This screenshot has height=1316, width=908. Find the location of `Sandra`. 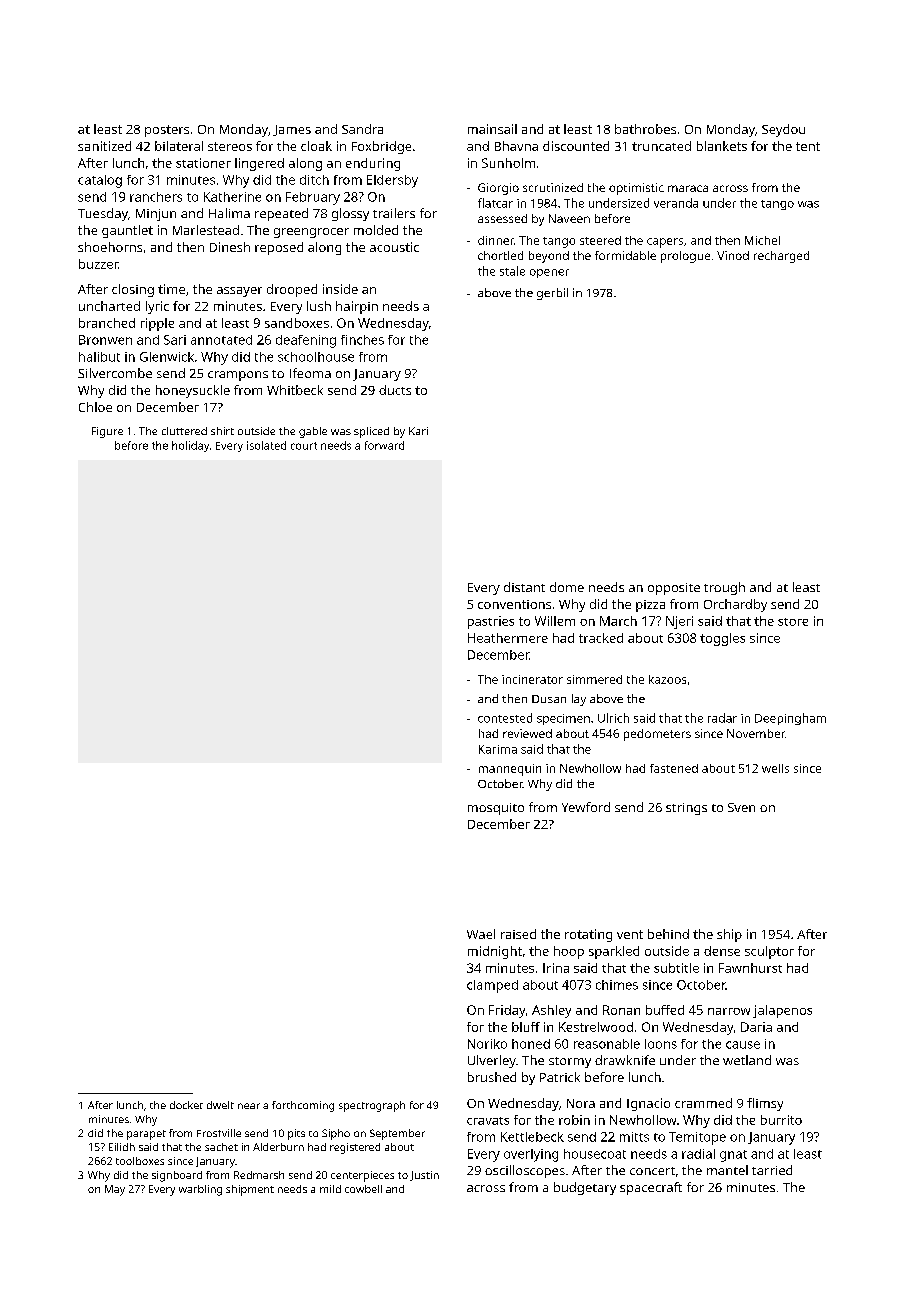

Sandra is located at coordinates (362, 129).
